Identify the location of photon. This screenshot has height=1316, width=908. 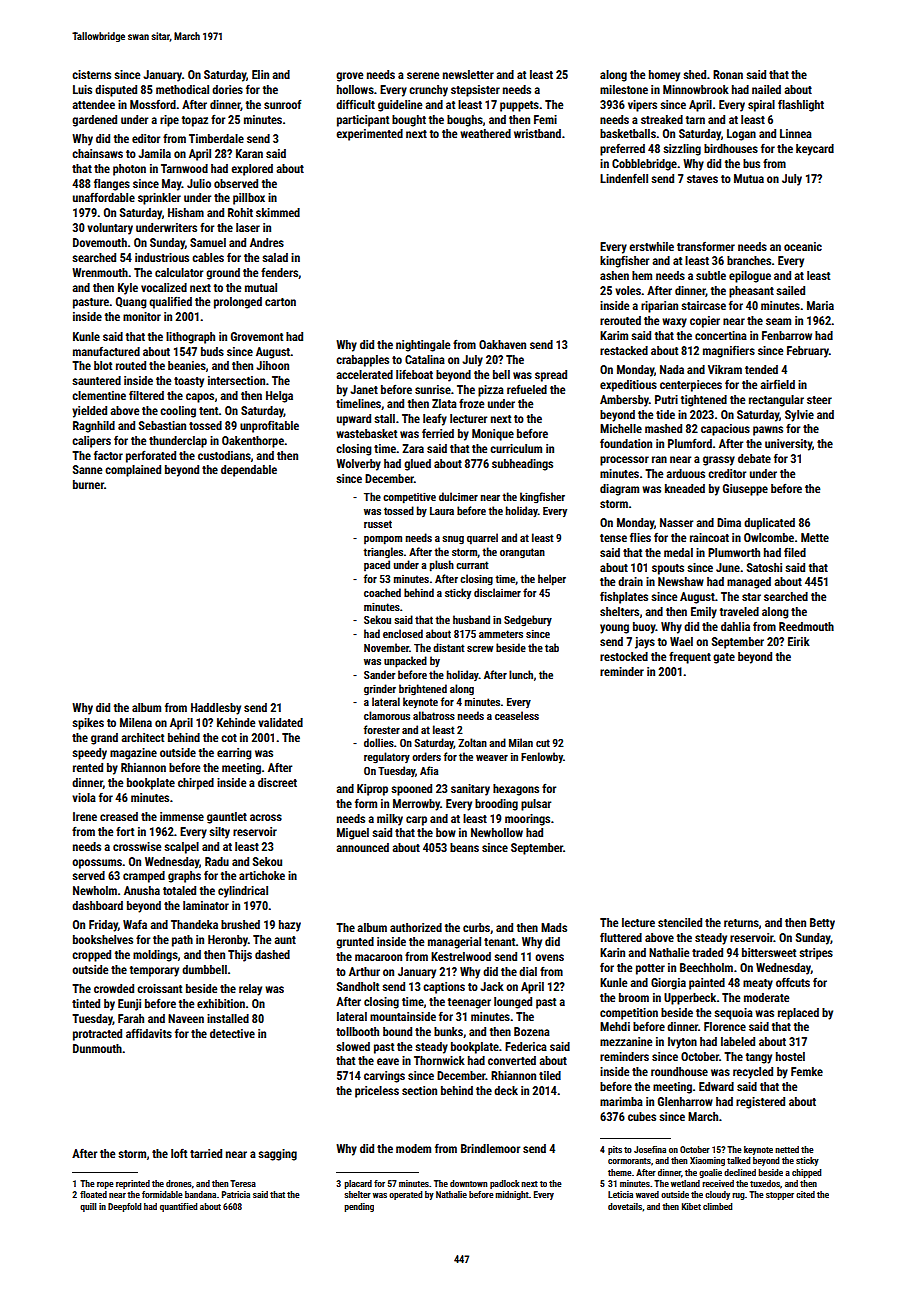
(129, 170).
